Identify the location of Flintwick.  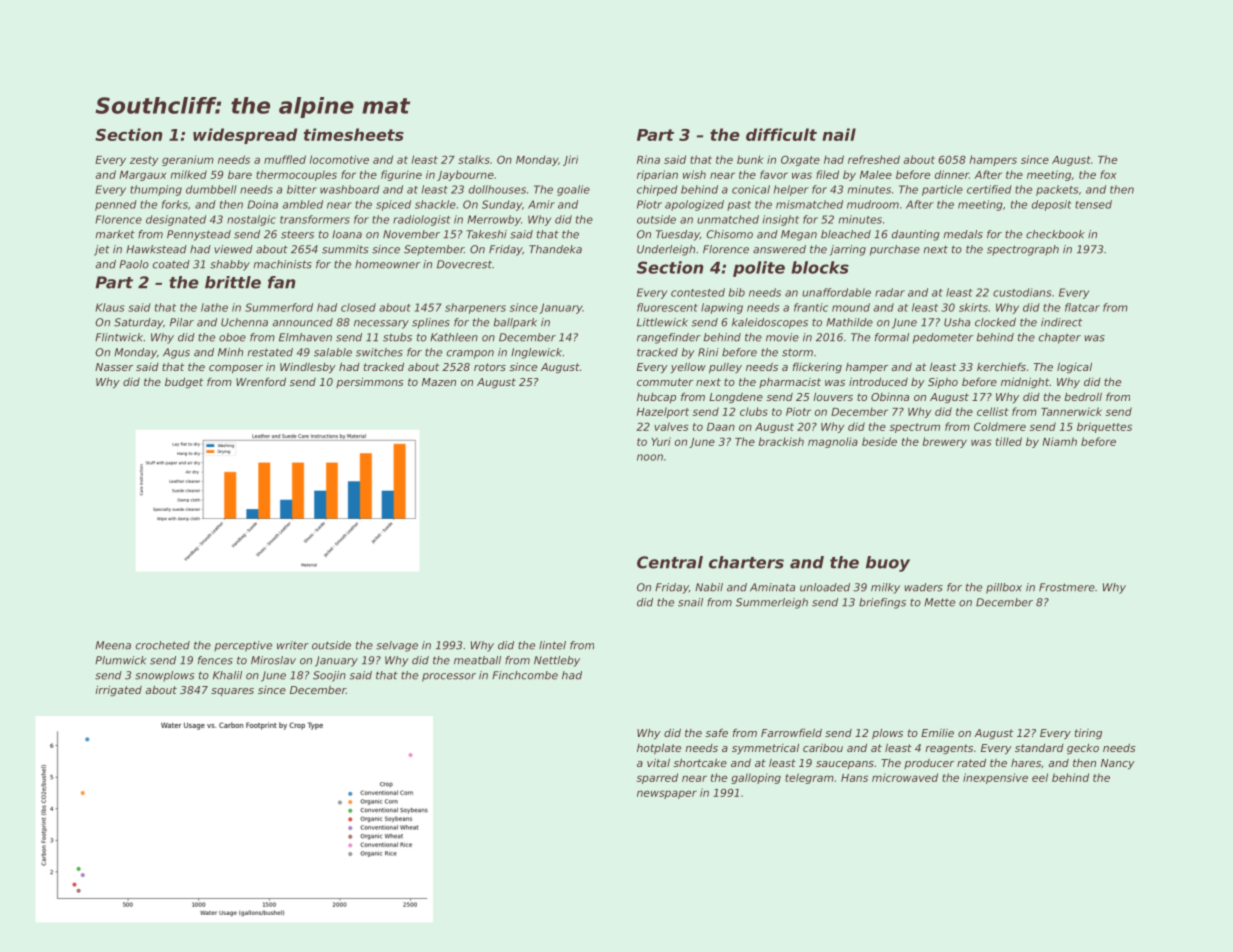
(119, 337).
